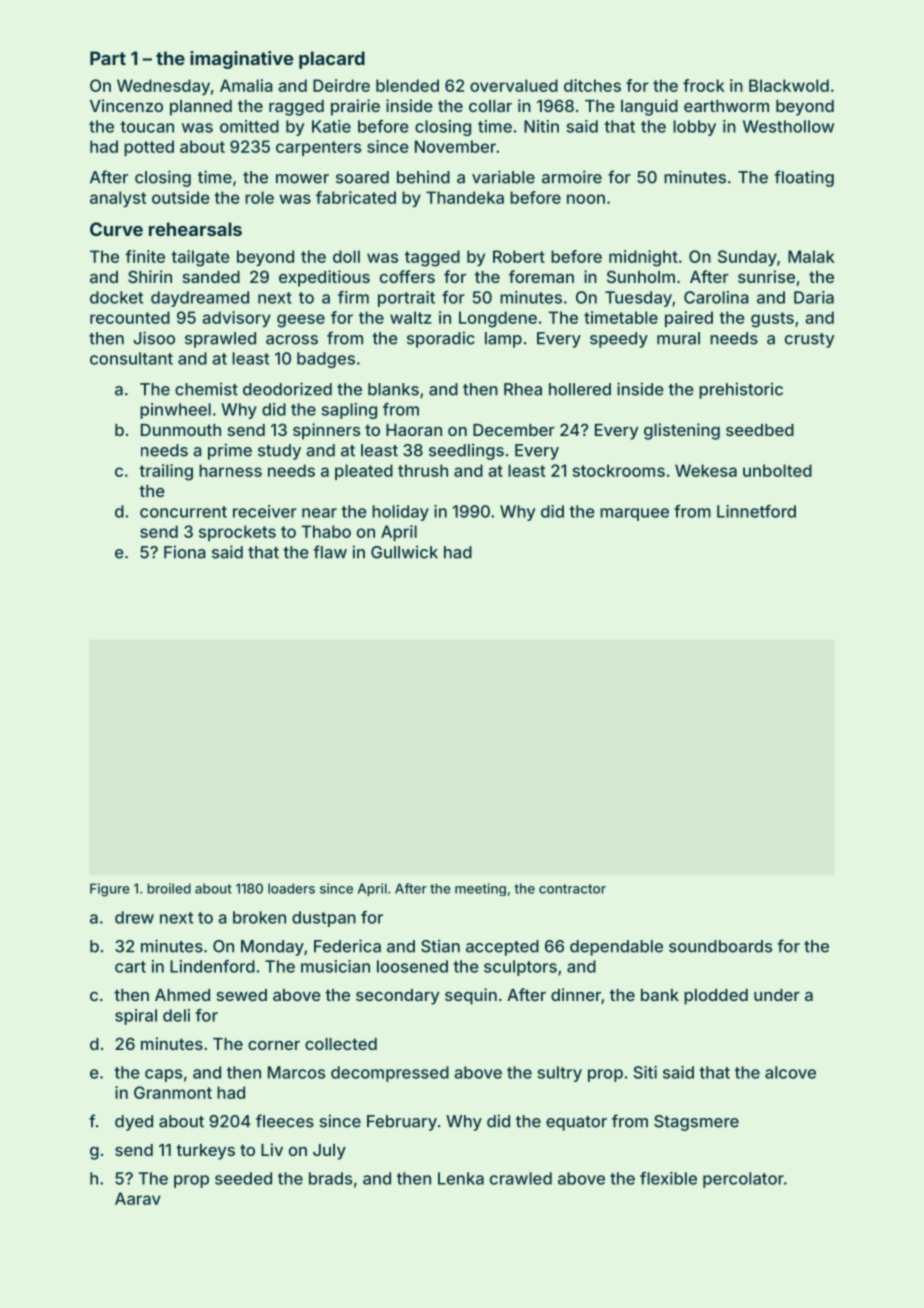 The width and height of the screenshot is (924, 1308). What do you see at coordinates (243, 1178) in the screenshot?
I see `seeded` at bounding box center [243, 1178].
